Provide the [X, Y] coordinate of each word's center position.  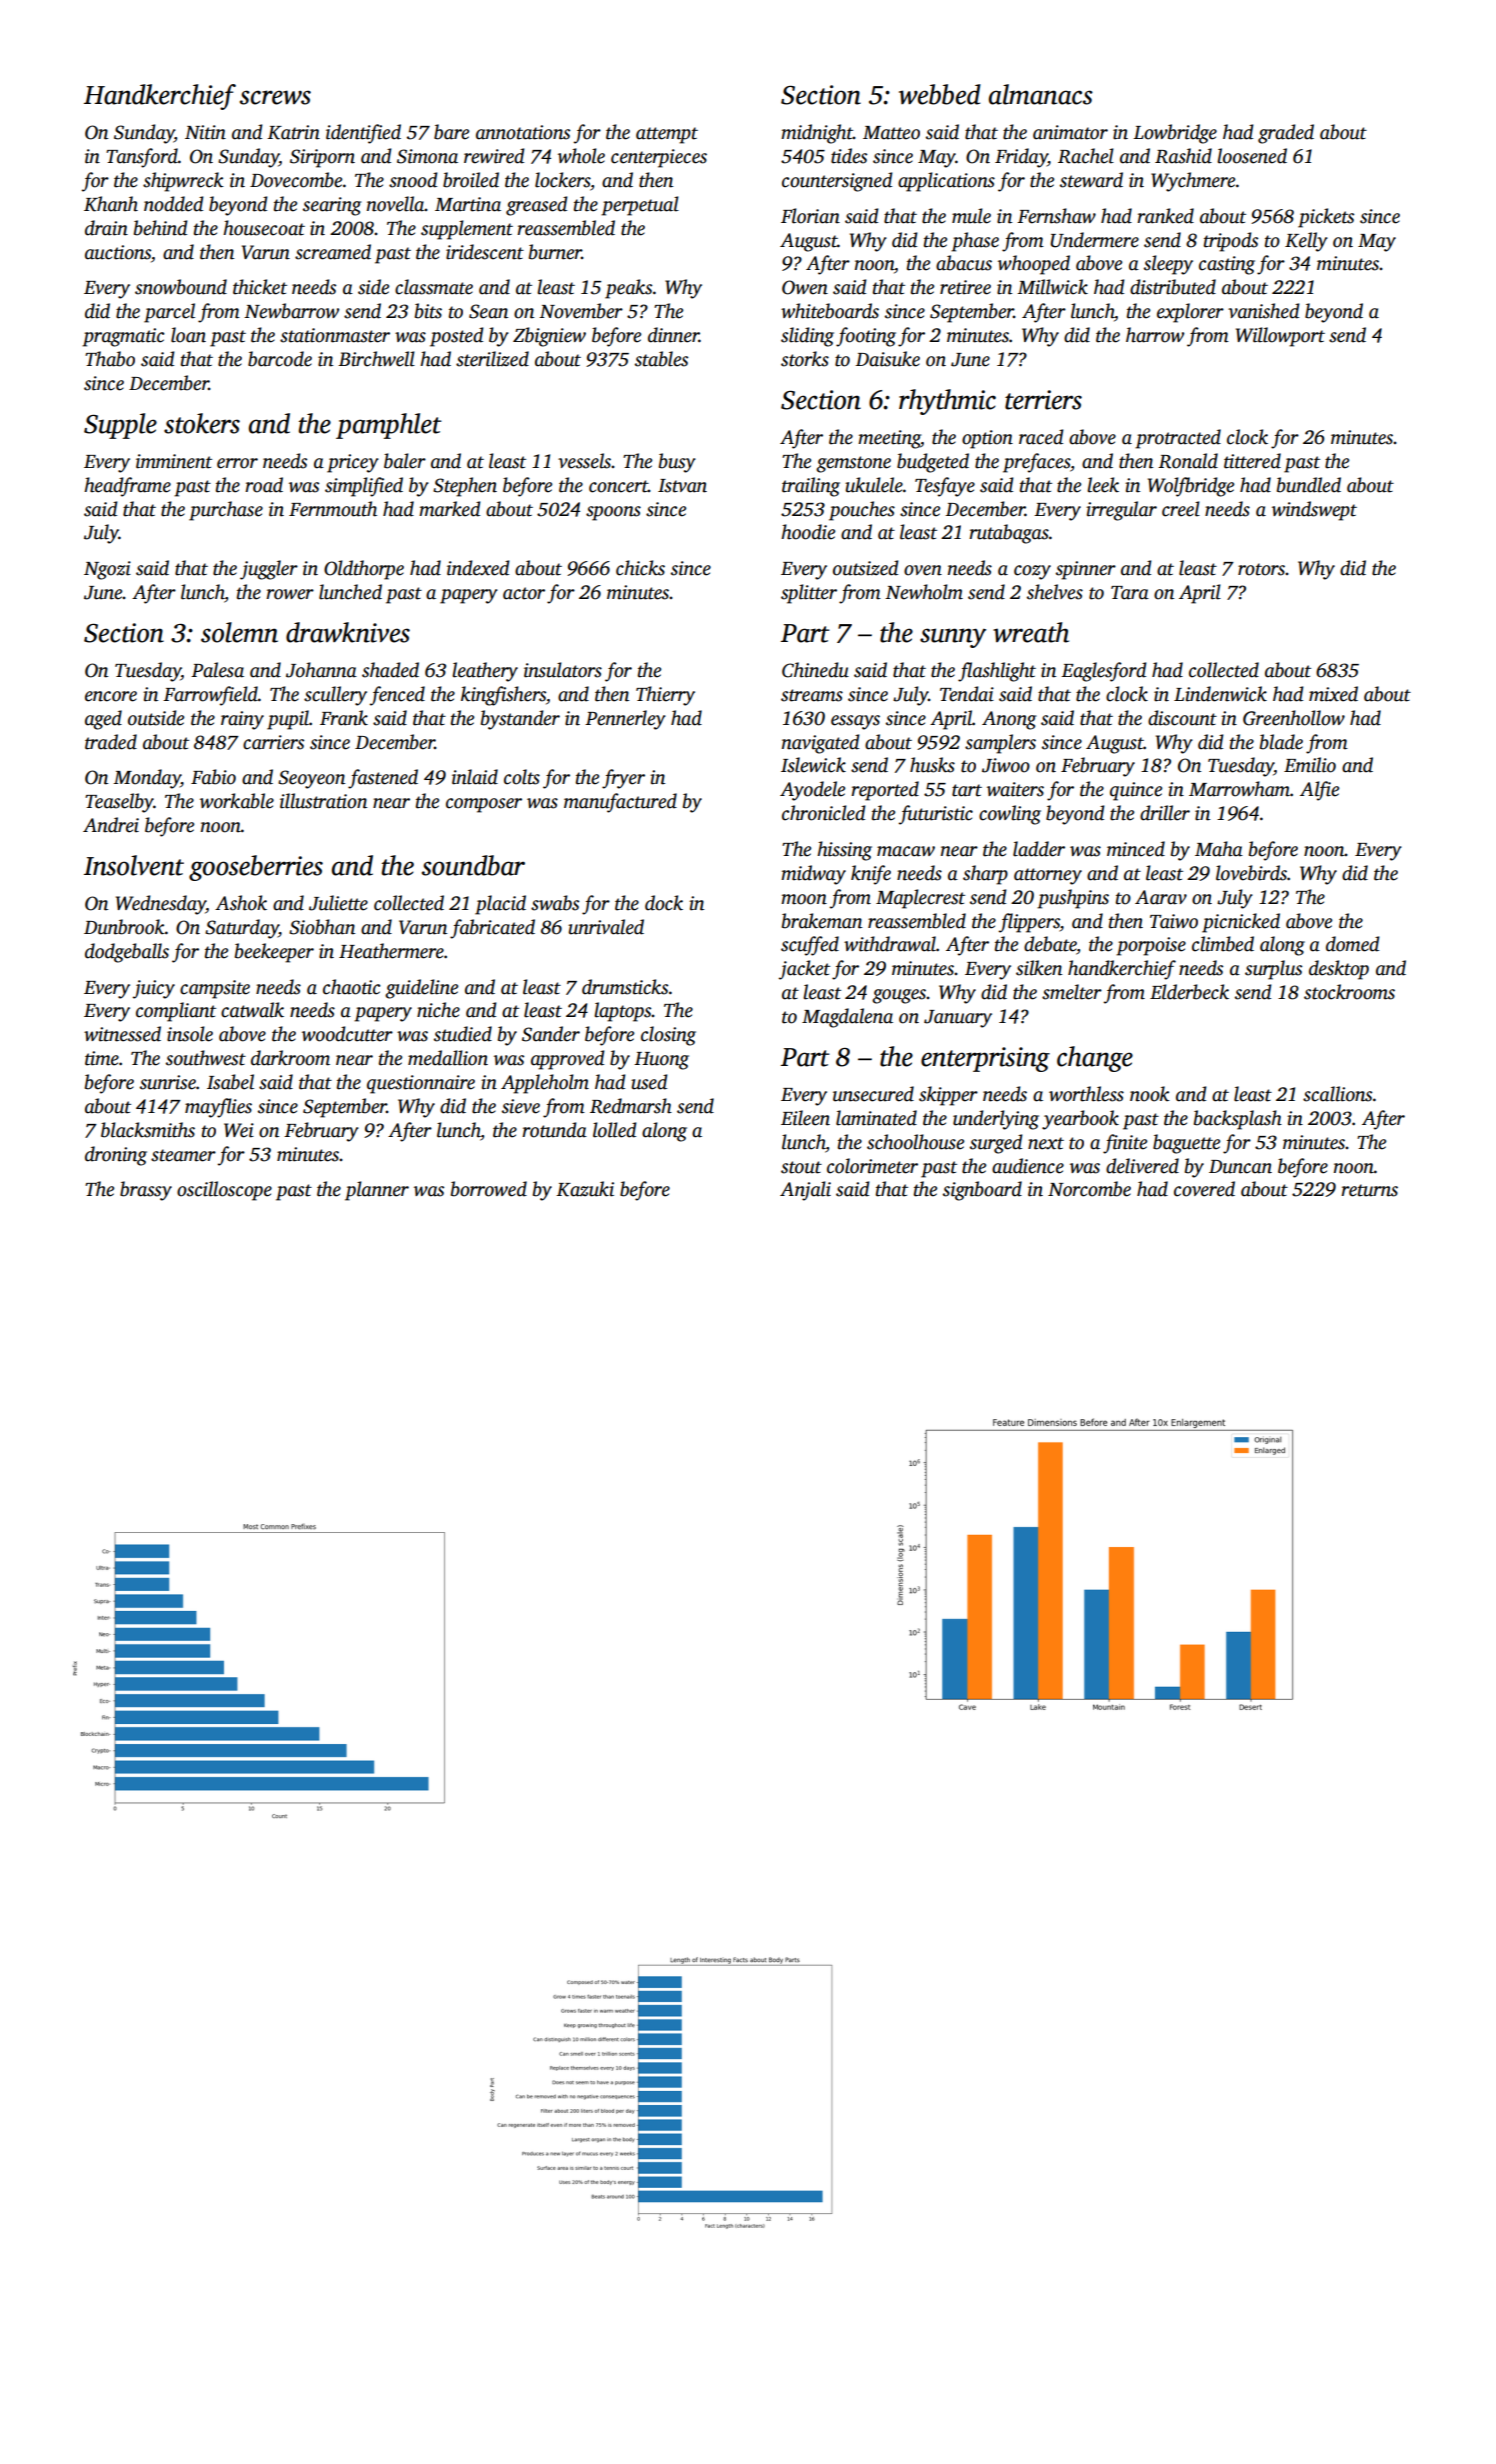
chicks [640, 568]
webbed [940, 94]
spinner [1086, 570]
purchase [226, 511]
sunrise [168, 1082]
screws [275, 97]
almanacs [1041, 94]
